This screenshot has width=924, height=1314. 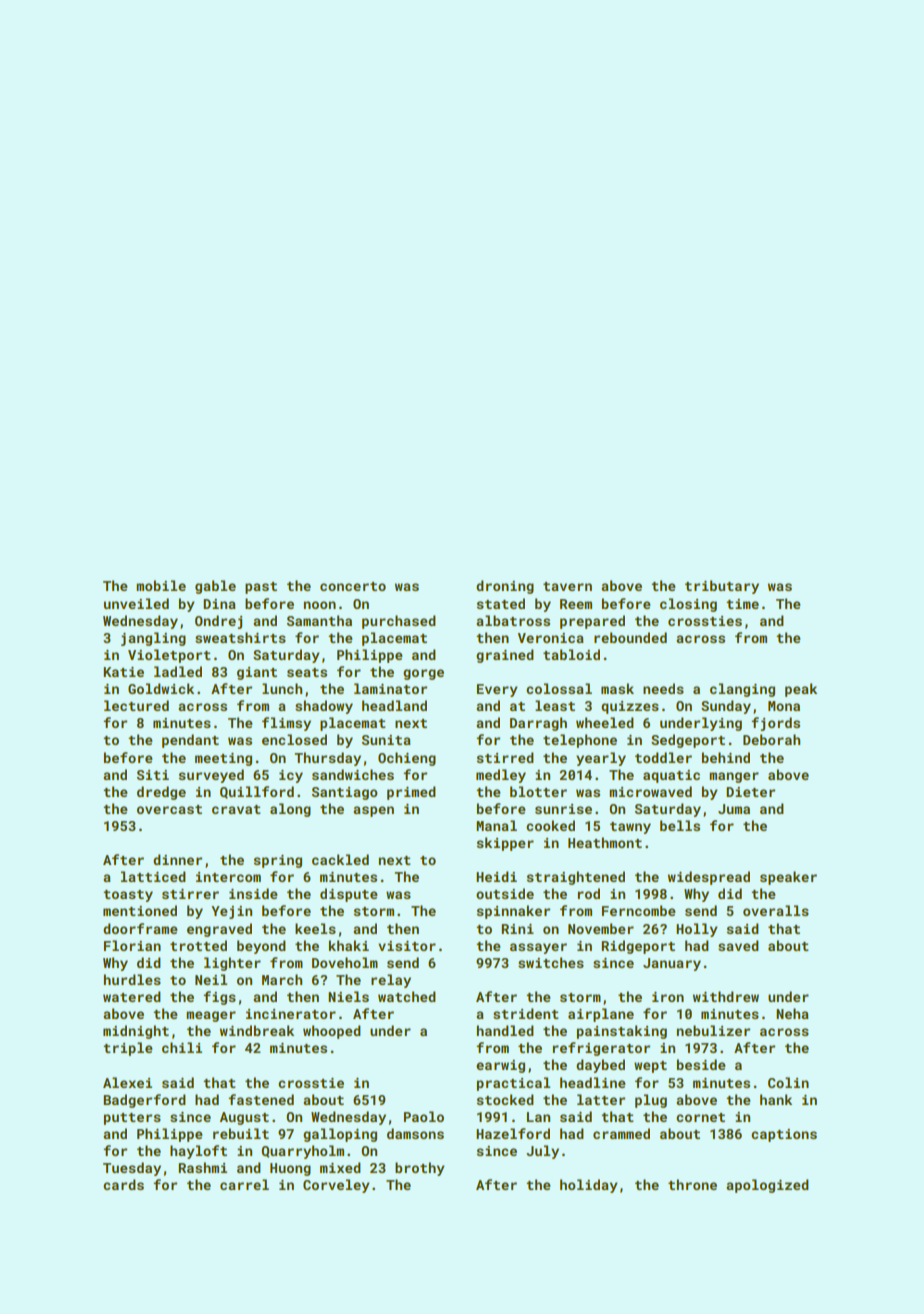 I want to click on Alexei, so click(x=127, y=1082).
